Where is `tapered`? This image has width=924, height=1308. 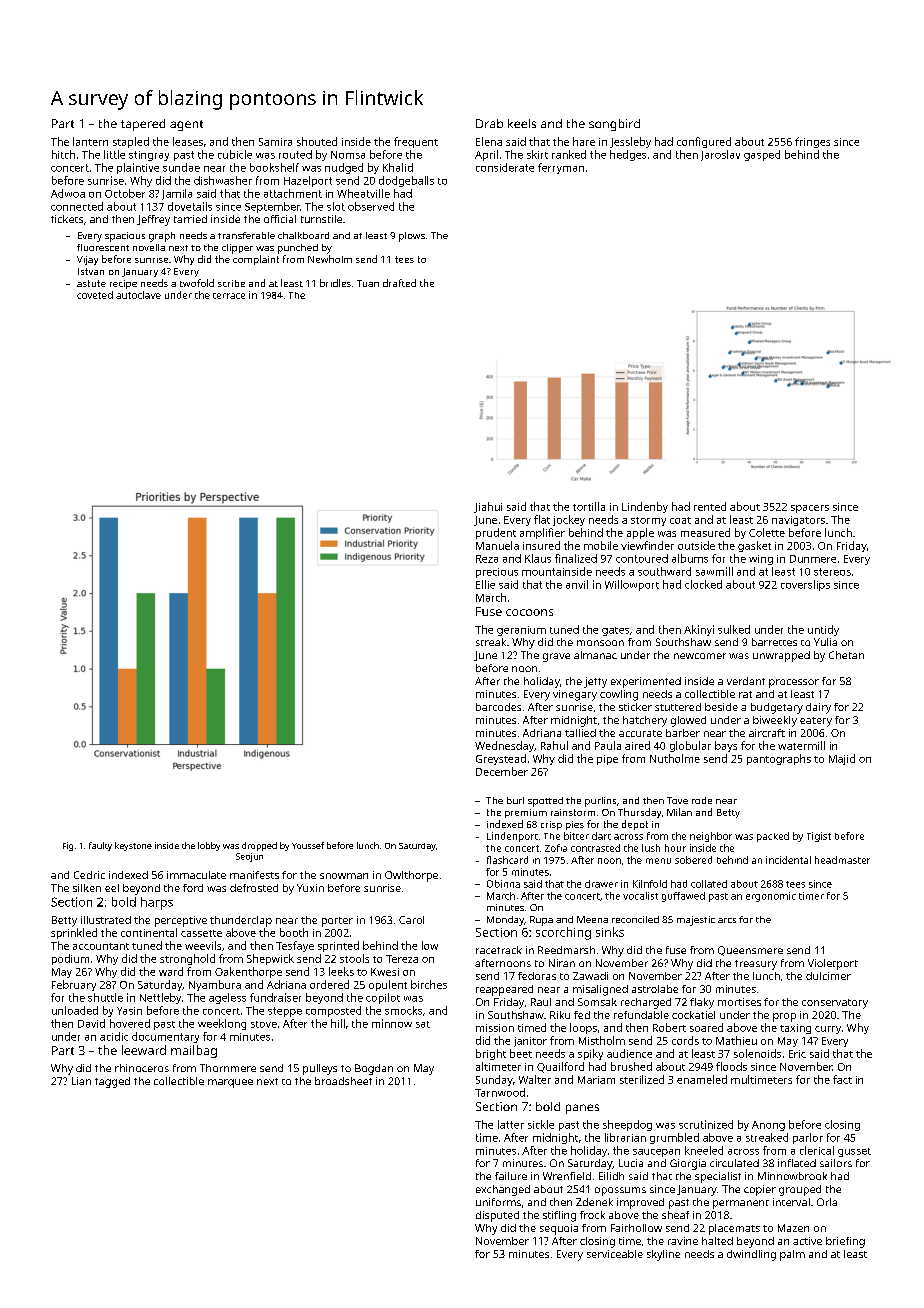 tapered is located at coordinates (143, 125).
